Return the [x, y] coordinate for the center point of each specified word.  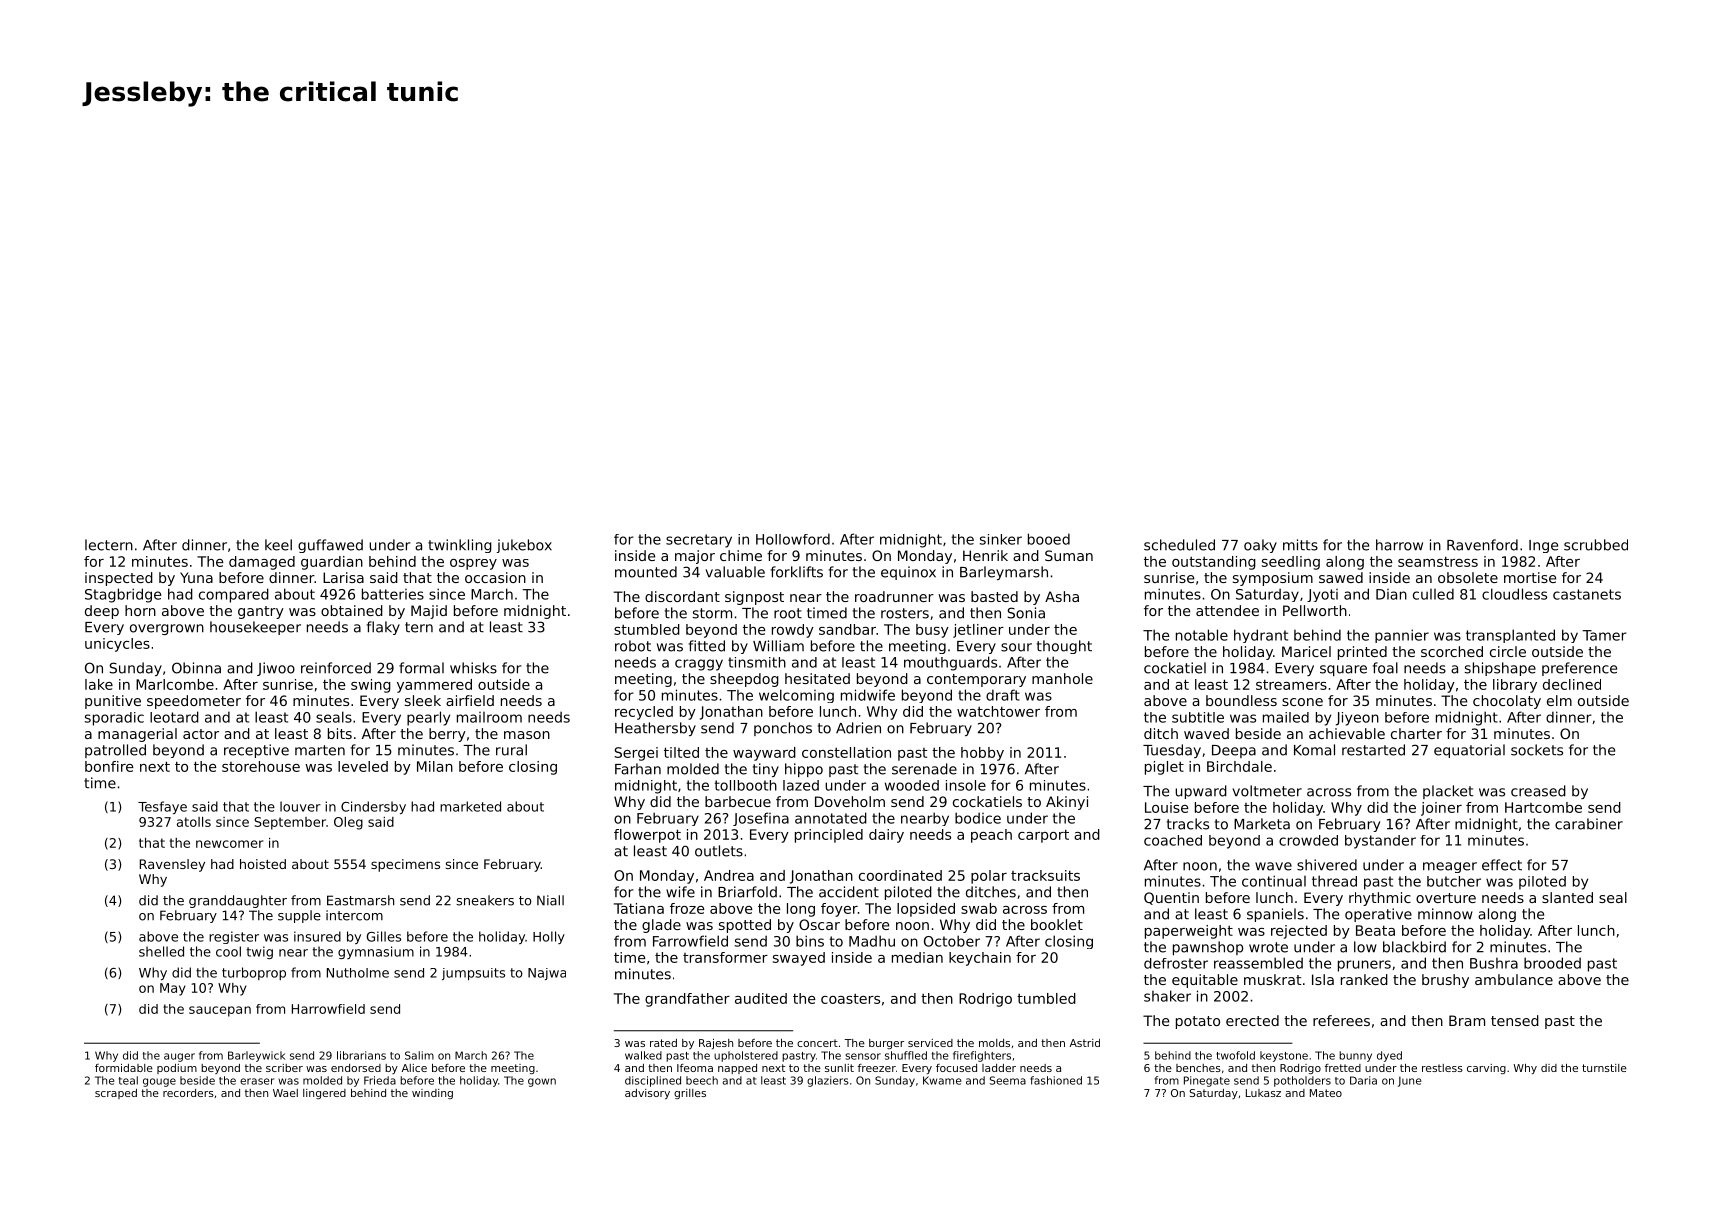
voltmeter [1267, 791]
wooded [912, 785]
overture [1446, 898]
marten [320, 750]
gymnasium [376, 952]
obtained [352, 610]
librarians [361, 1055]
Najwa [547, 974]
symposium [1273, 579]
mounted [646, 572]
